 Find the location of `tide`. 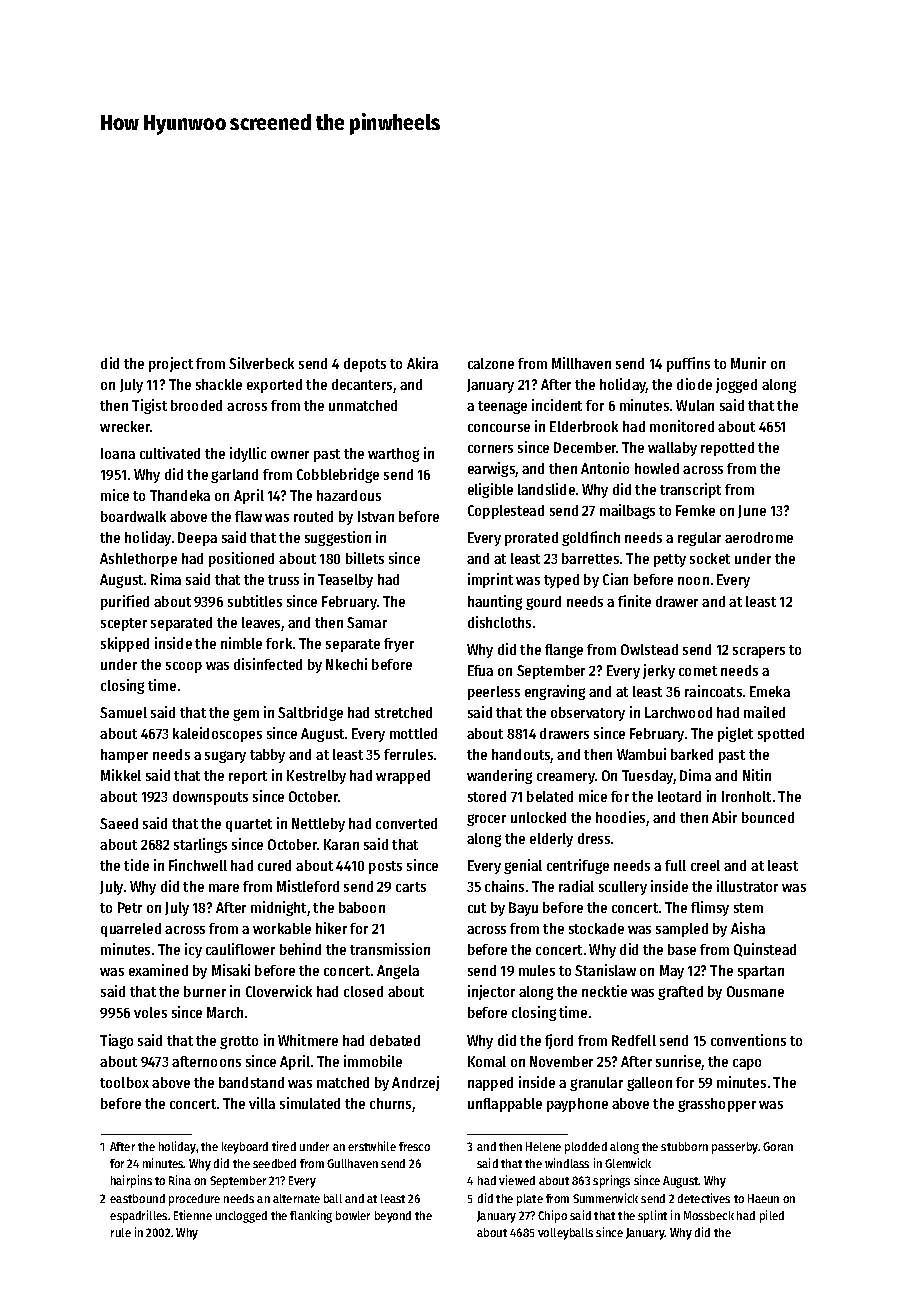

tide is located at coordinates (136, 865).
